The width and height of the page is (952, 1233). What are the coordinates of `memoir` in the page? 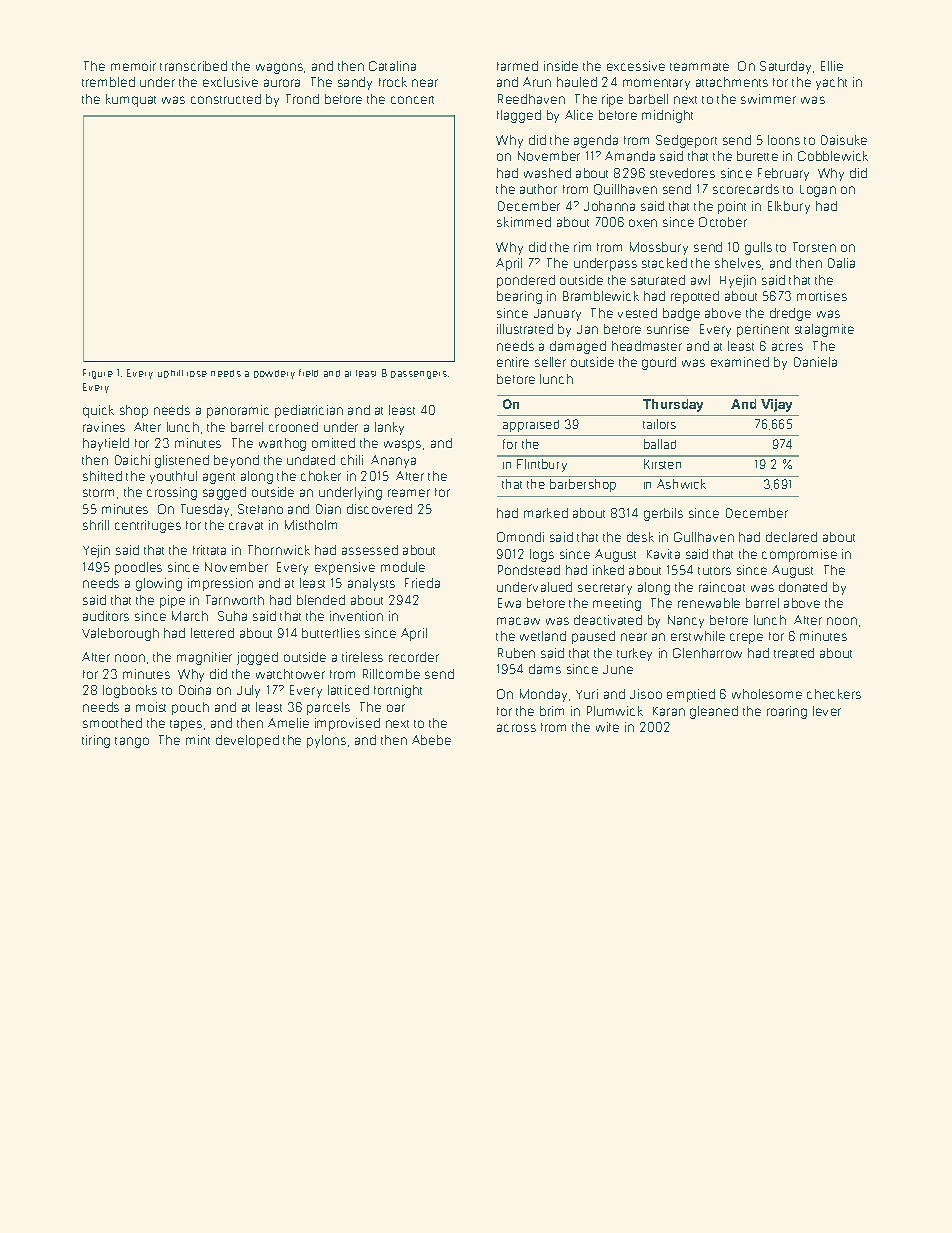 It's located at (133, 66).
